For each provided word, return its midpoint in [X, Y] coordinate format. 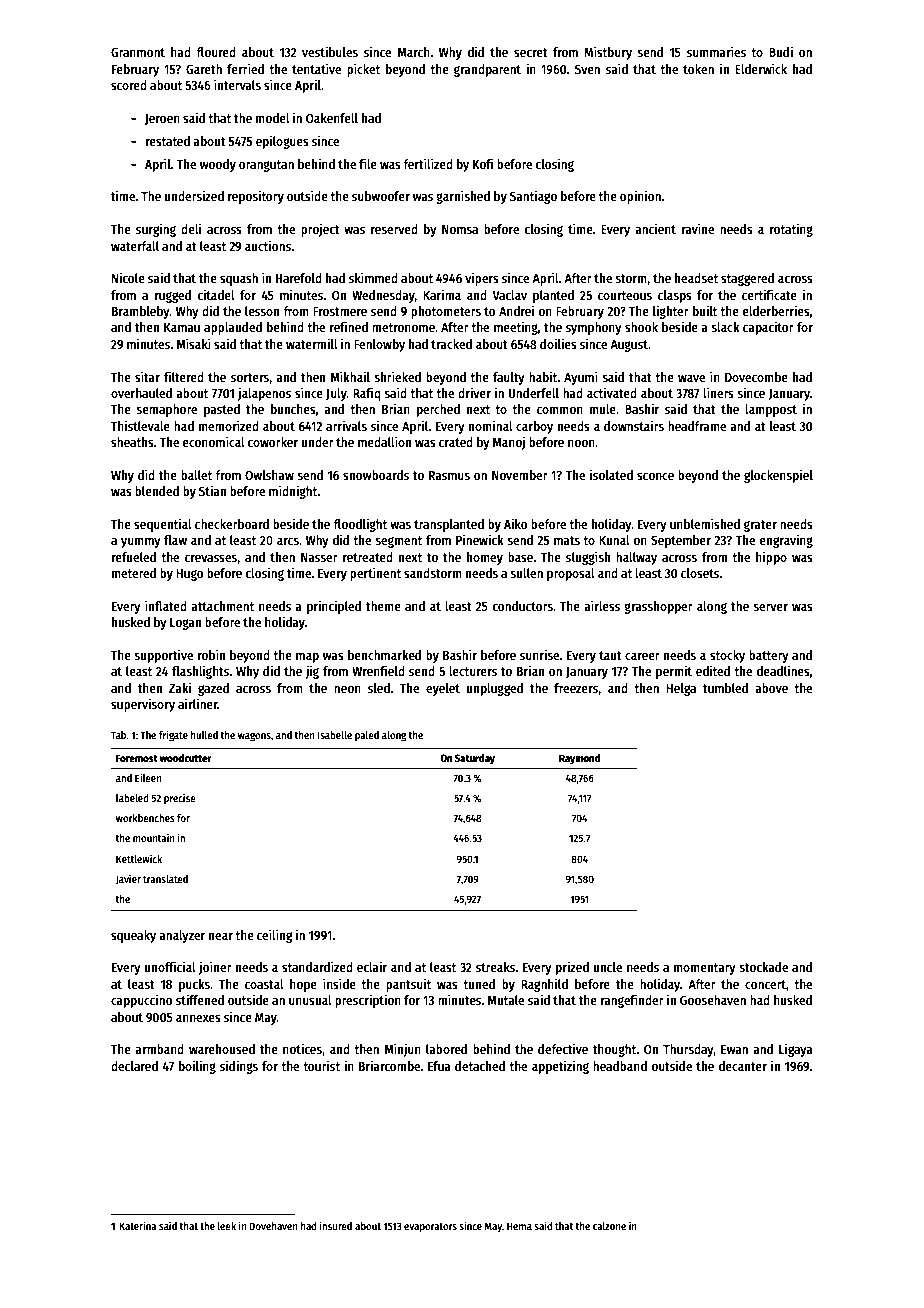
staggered [747, 279]
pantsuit [408, 985]
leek [227, 1226]
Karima [442, 294]
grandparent [487, 70]
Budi [781, 51]
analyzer [182, 936]
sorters [250, 377]
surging [156, 230]
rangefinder [632, 1001]
